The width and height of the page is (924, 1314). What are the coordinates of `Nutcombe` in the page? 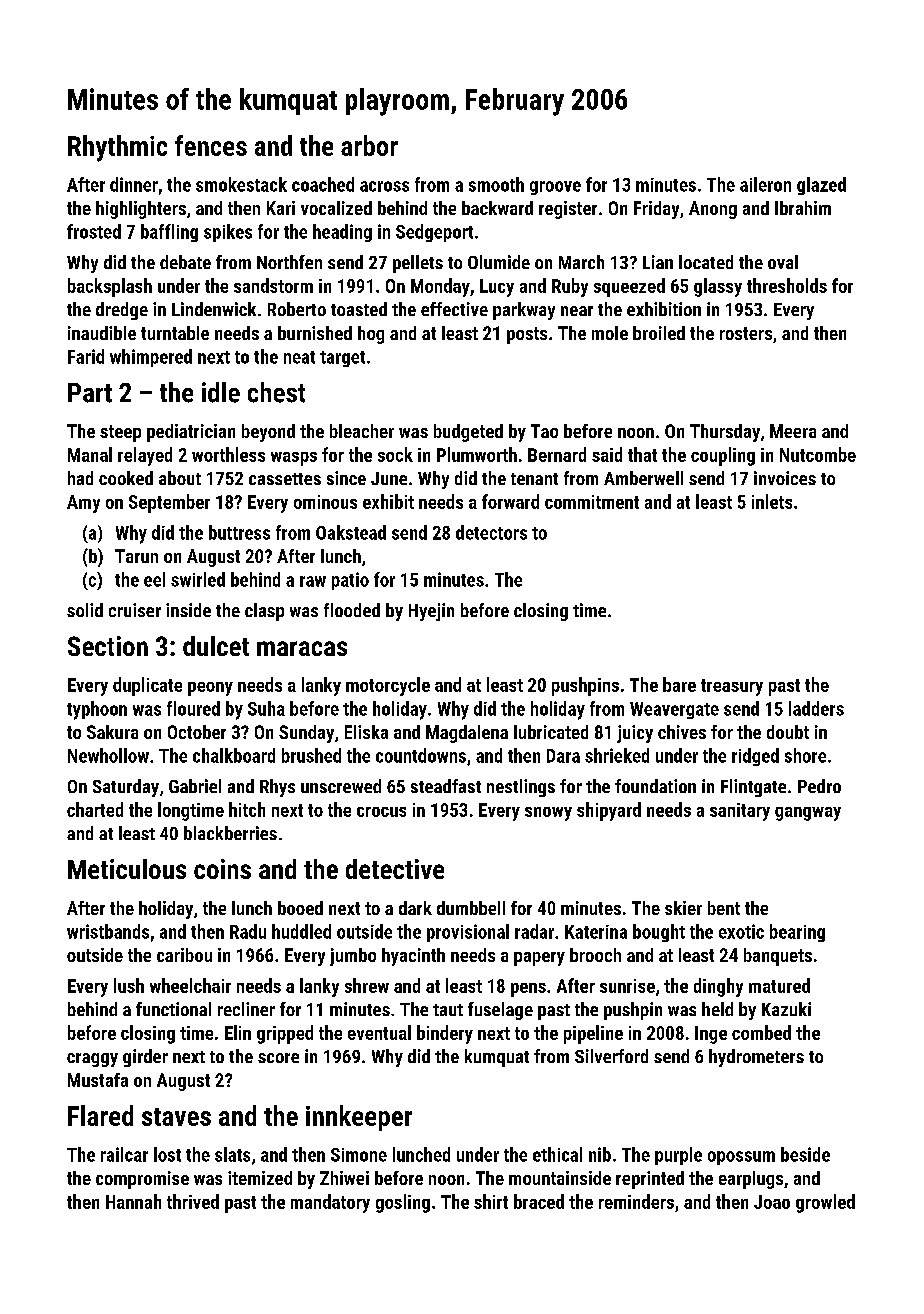 It's located at (818, 454).
